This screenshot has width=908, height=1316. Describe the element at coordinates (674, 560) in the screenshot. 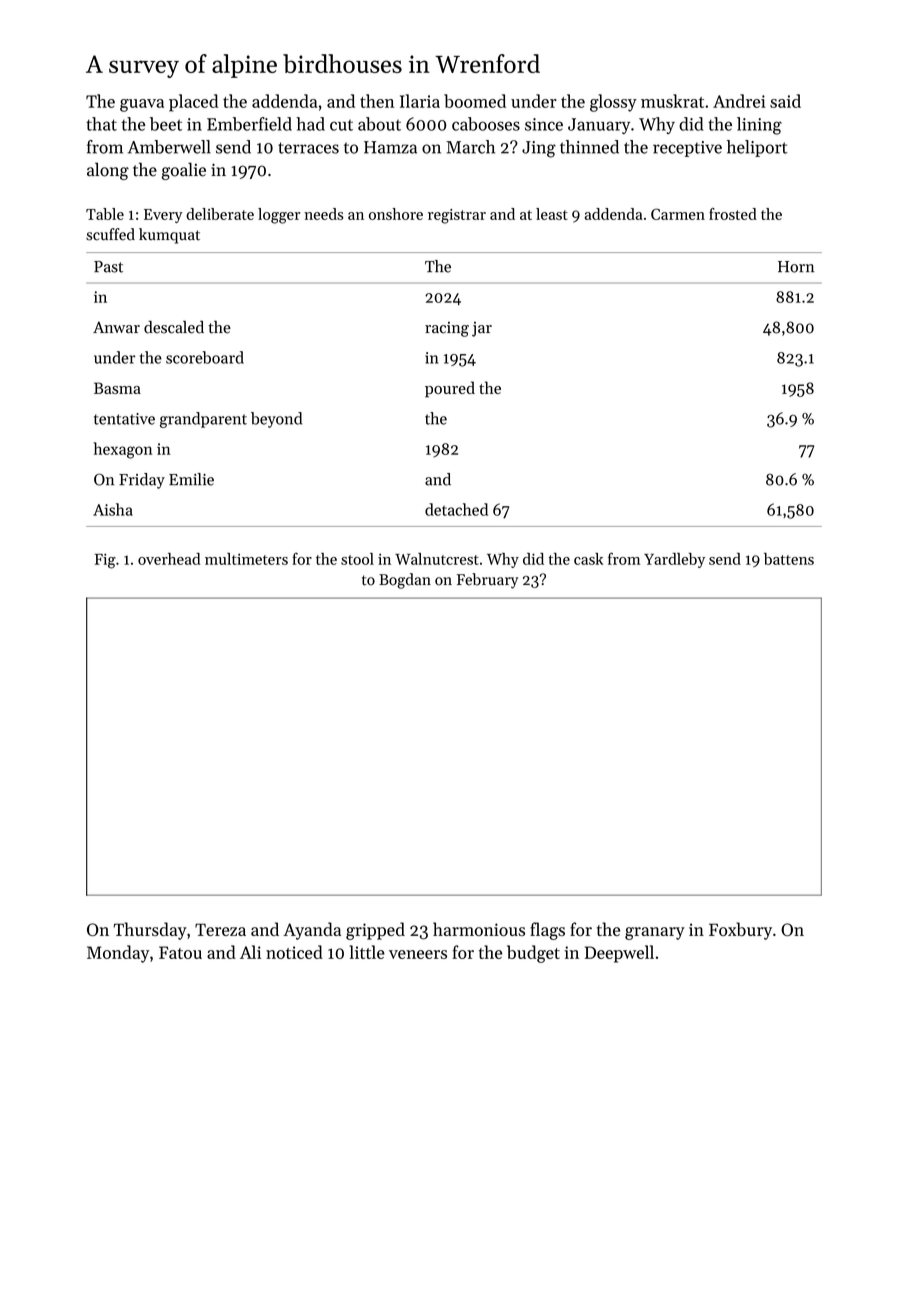

I see `Yardleby` at that location.
